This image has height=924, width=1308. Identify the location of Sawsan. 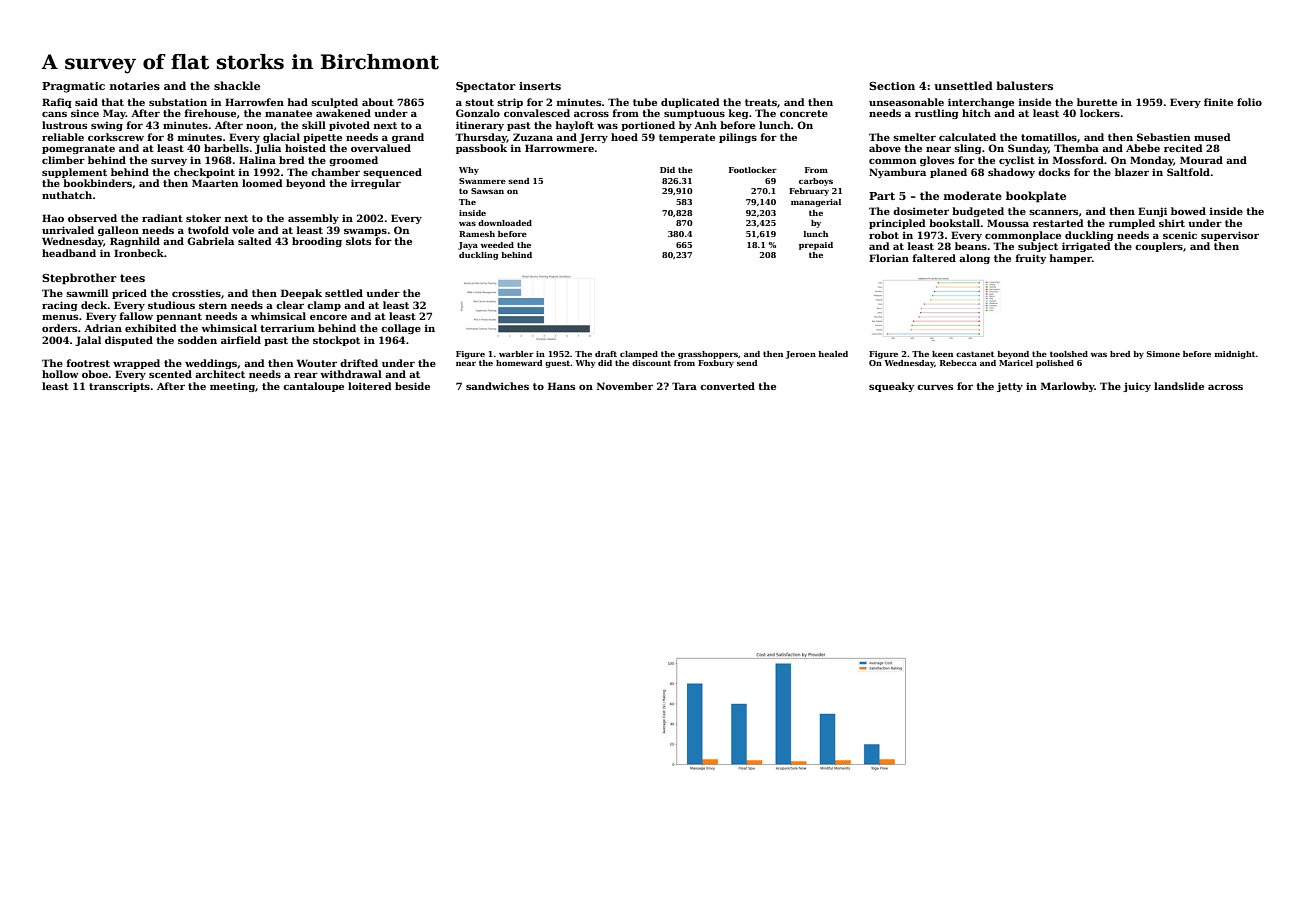
(487, 191).
